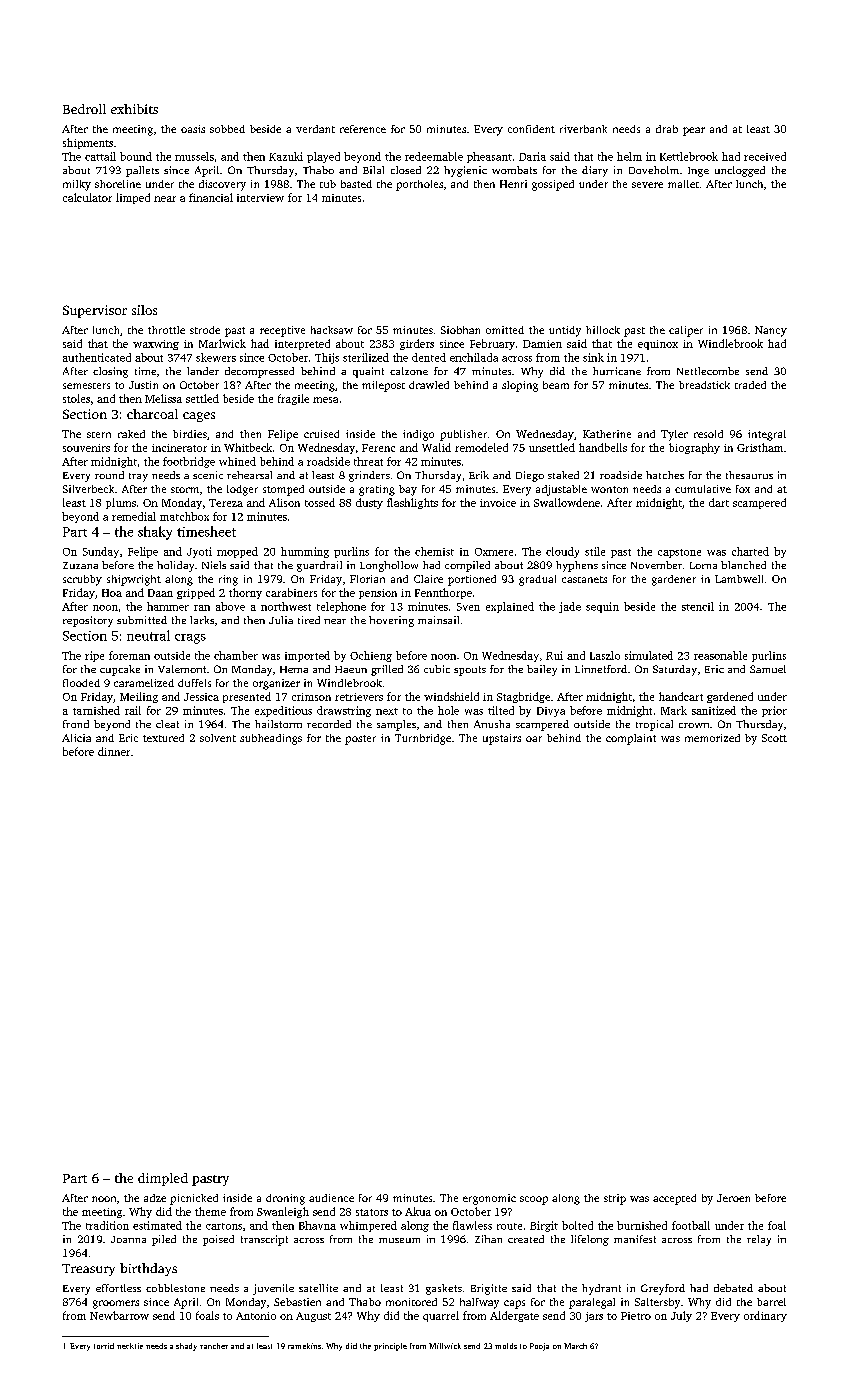 The image size is (849, 1400). I want to click on Jeroen, so click(733, 1198).
